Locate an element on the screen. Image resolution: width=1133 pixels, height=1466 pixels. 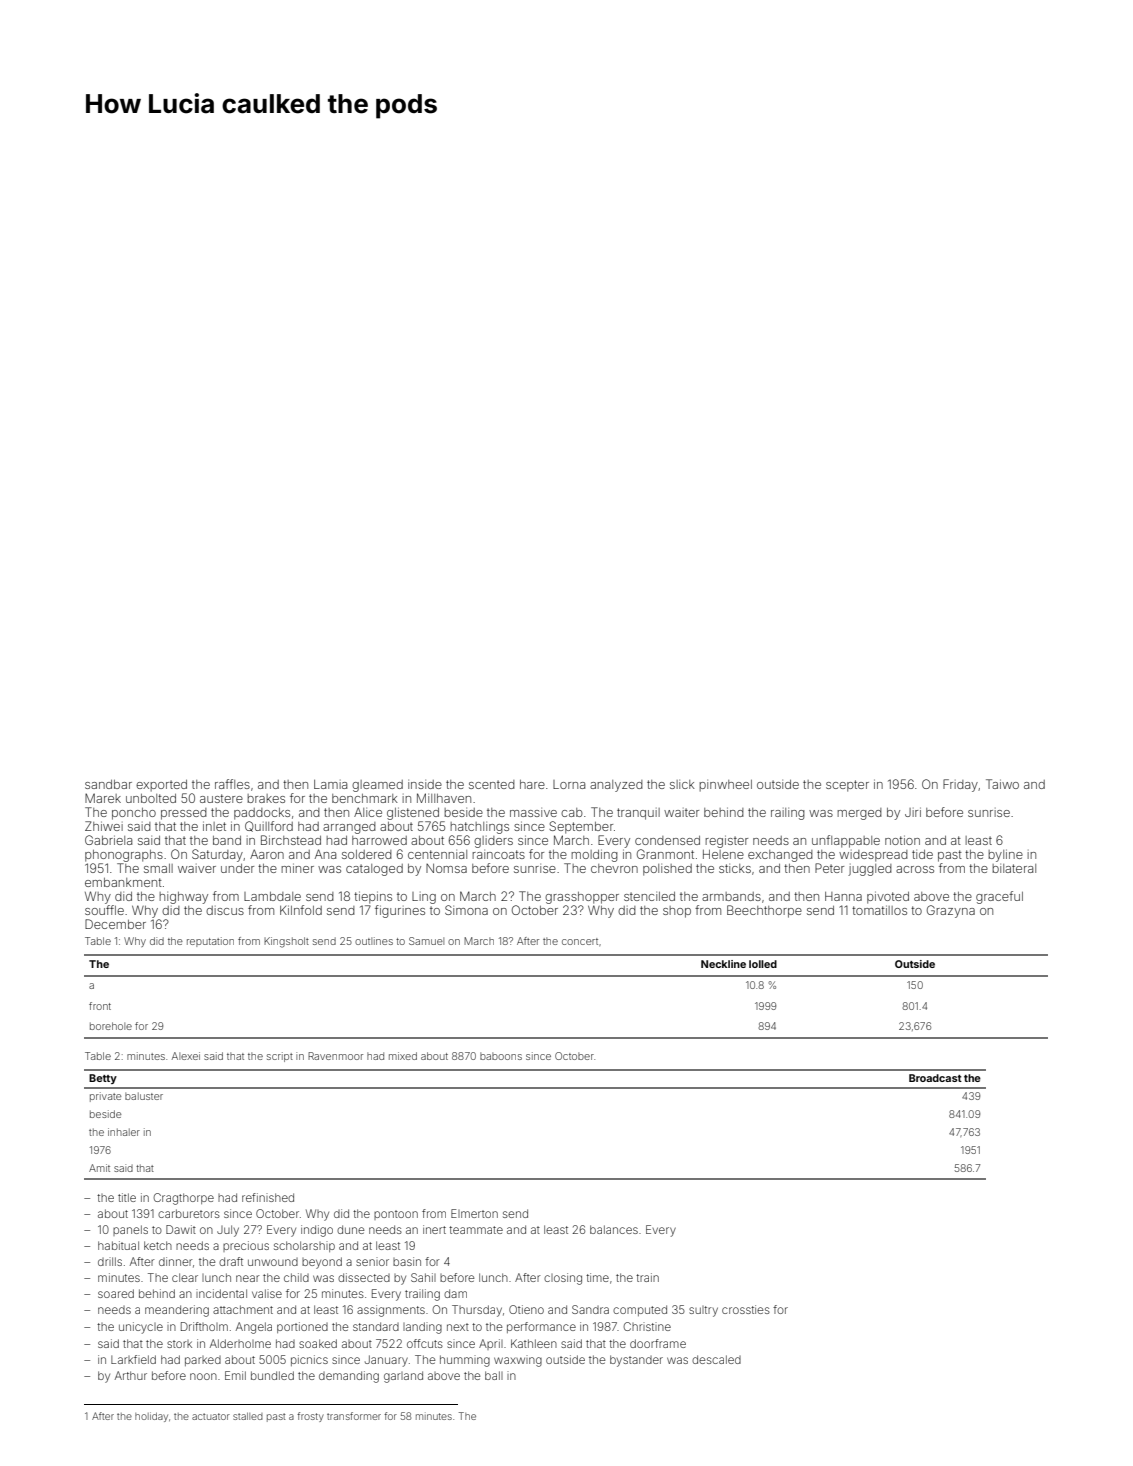
Broadcast is located at coordinates (935, 1078).
